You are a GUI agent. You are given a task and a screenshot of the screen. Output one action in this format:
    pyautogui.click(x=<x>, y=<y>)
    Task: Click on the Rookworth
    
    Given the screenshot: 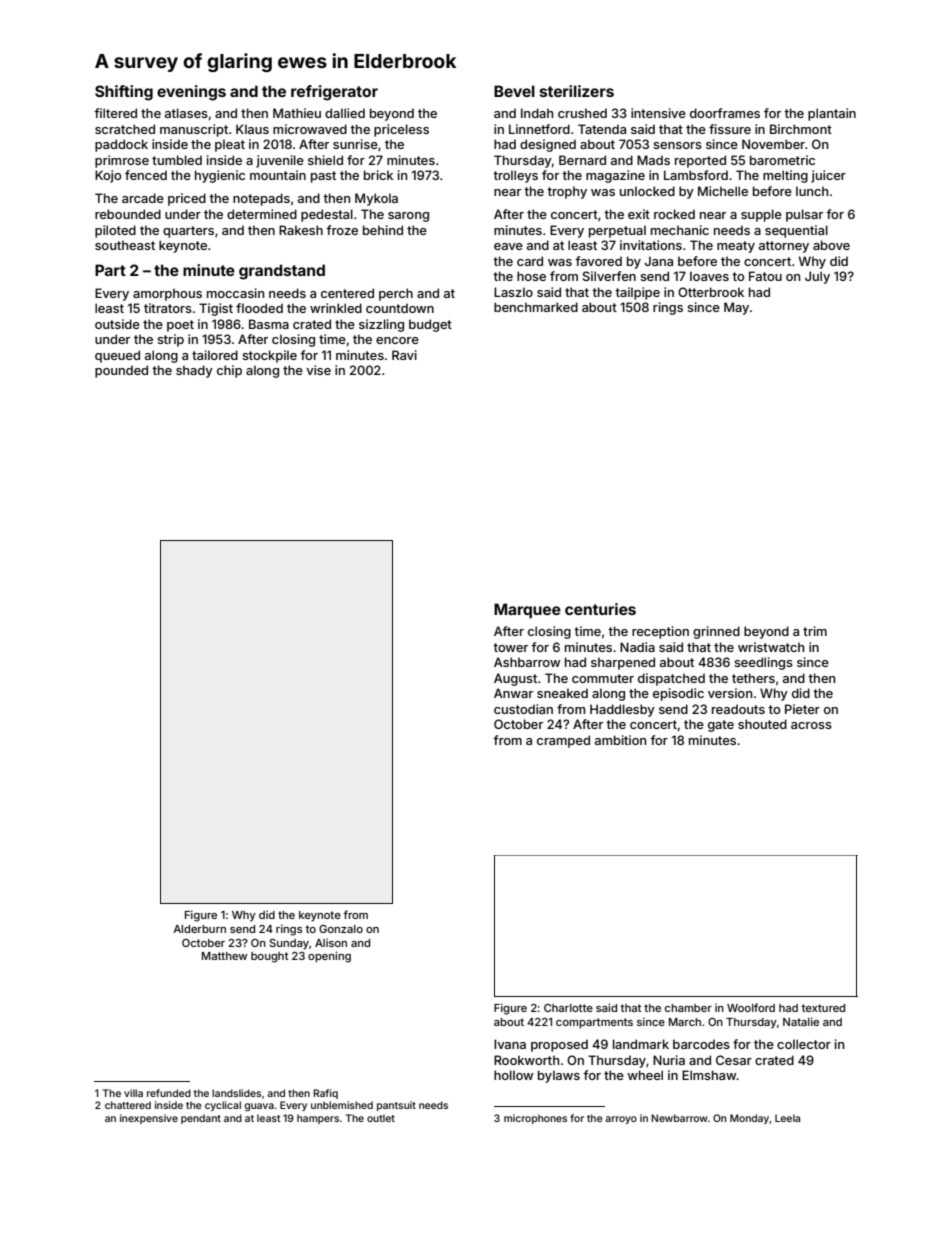 What is the action you would take?
    pyautogui.click(x=526, y=1060)
